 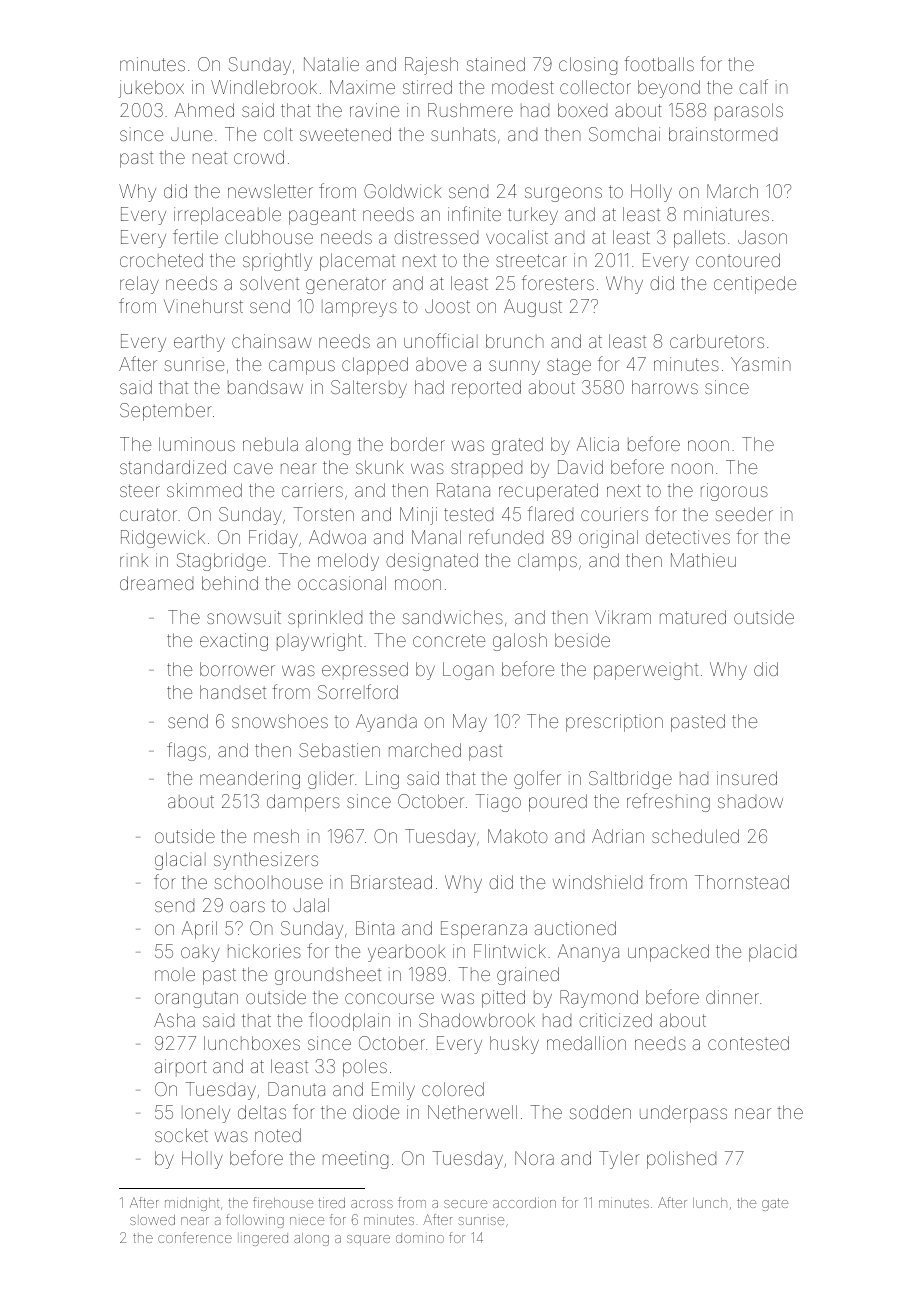 I want to click on slowed, so click(x=152, y=1220).
